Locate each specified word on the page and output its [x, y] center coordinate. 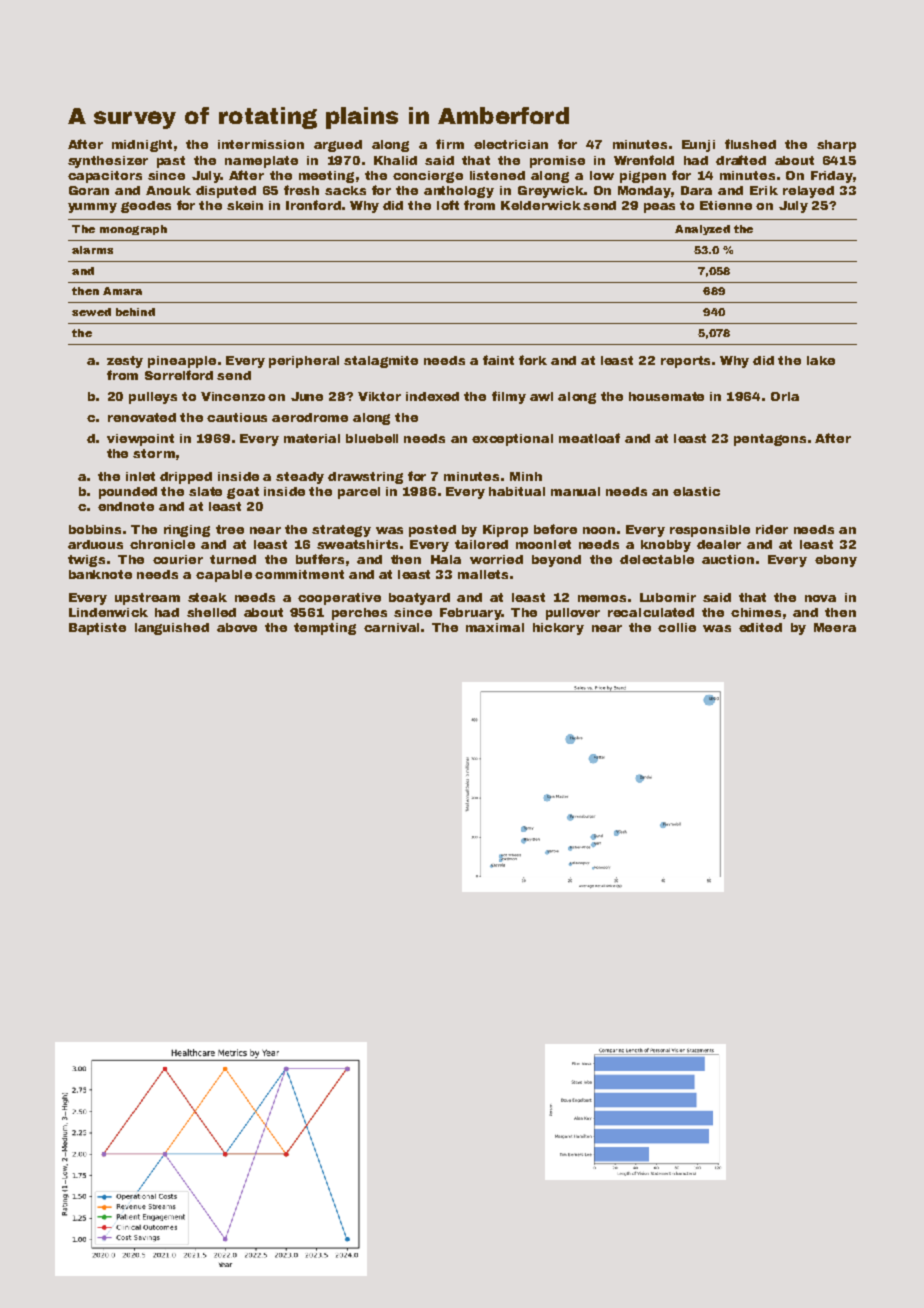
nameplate [261, 162]
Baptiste [97, 629]
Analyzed [702, 230]
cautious [237, 417]
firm [450, 144]
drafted [741, 160]
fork [533, 360]
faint [498, 360]
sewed [91, 312]
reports [685, 362]
